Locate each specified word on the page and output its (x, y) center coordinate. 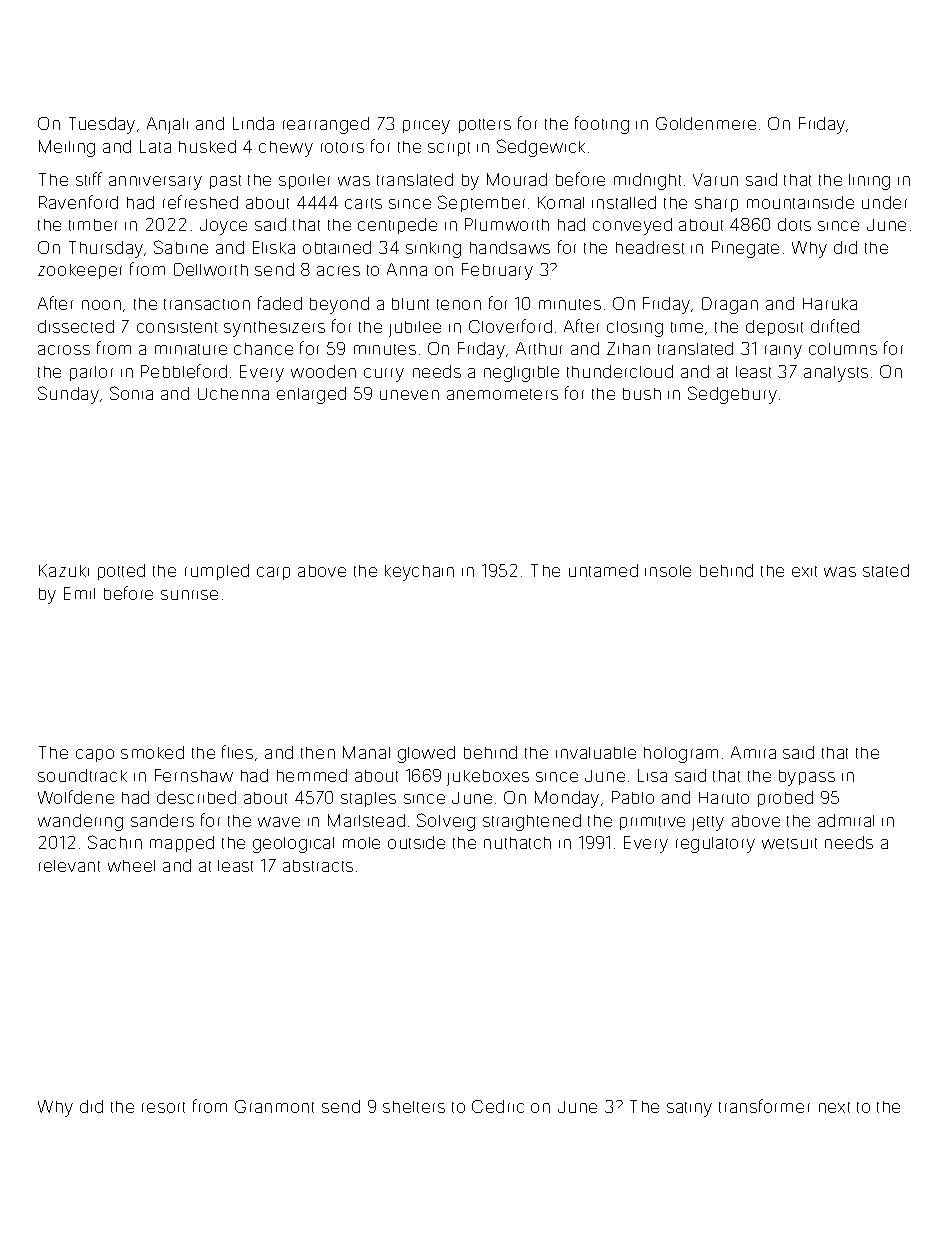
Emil (79, 593)
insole (668, 571)
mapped (182, 844)
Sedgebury (732, 395)
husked (207, 146)
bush (642, 394)
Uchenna (233, 394)
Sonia (131, 393)
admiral (846, 820)
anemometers (502, 394)
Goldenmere (706, 123)
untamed (603, 570)
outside (416, 842)
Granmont (274, 1106)
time (687, 327)
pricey (426, 127)
